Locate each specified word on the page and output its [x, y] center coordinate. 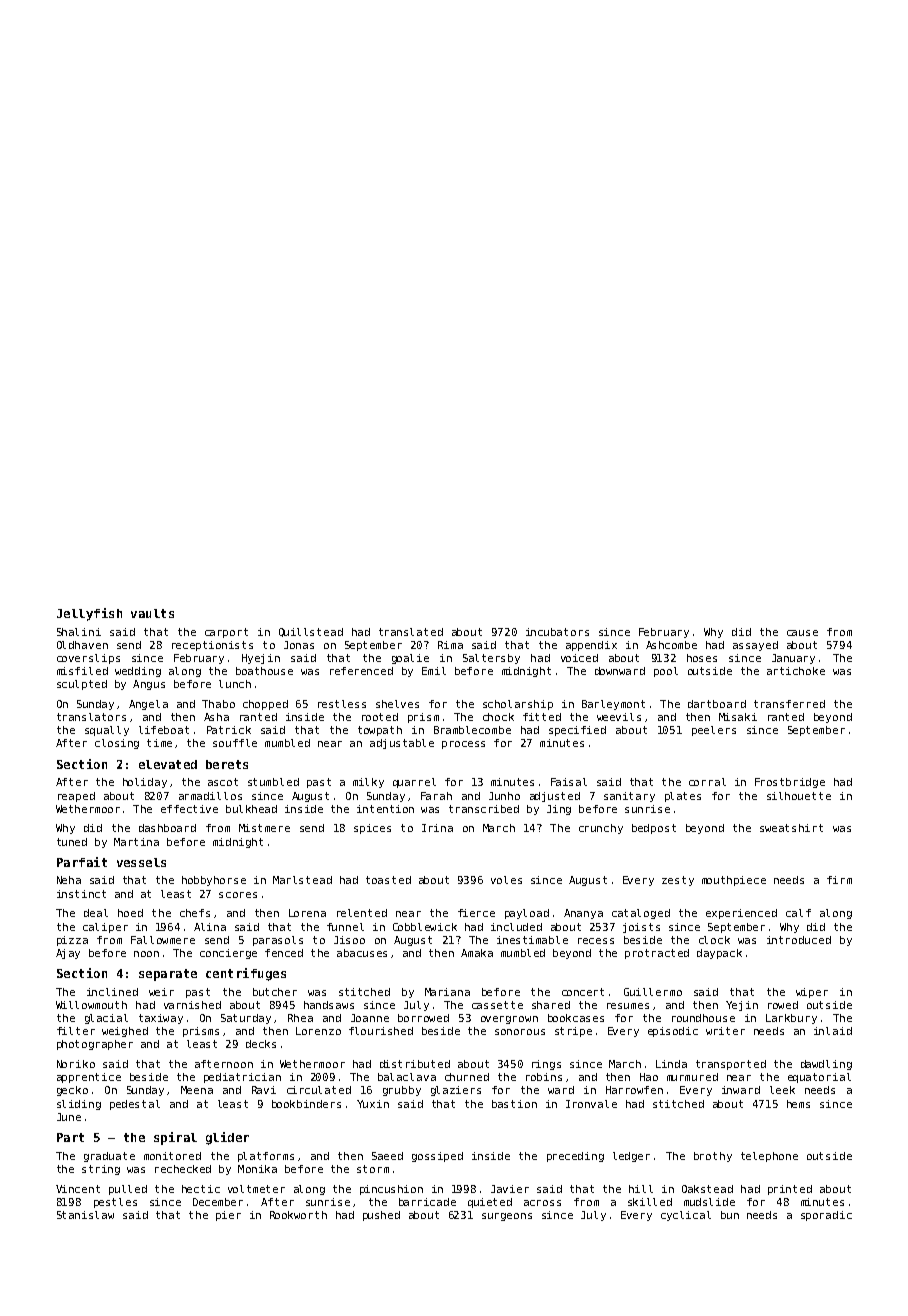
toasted [388, 880]
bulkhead [251, 809]
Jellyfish [89, 614]
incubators [557, 632]
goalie [410, 659]
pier [228, 1216]
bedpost [654, 829]
